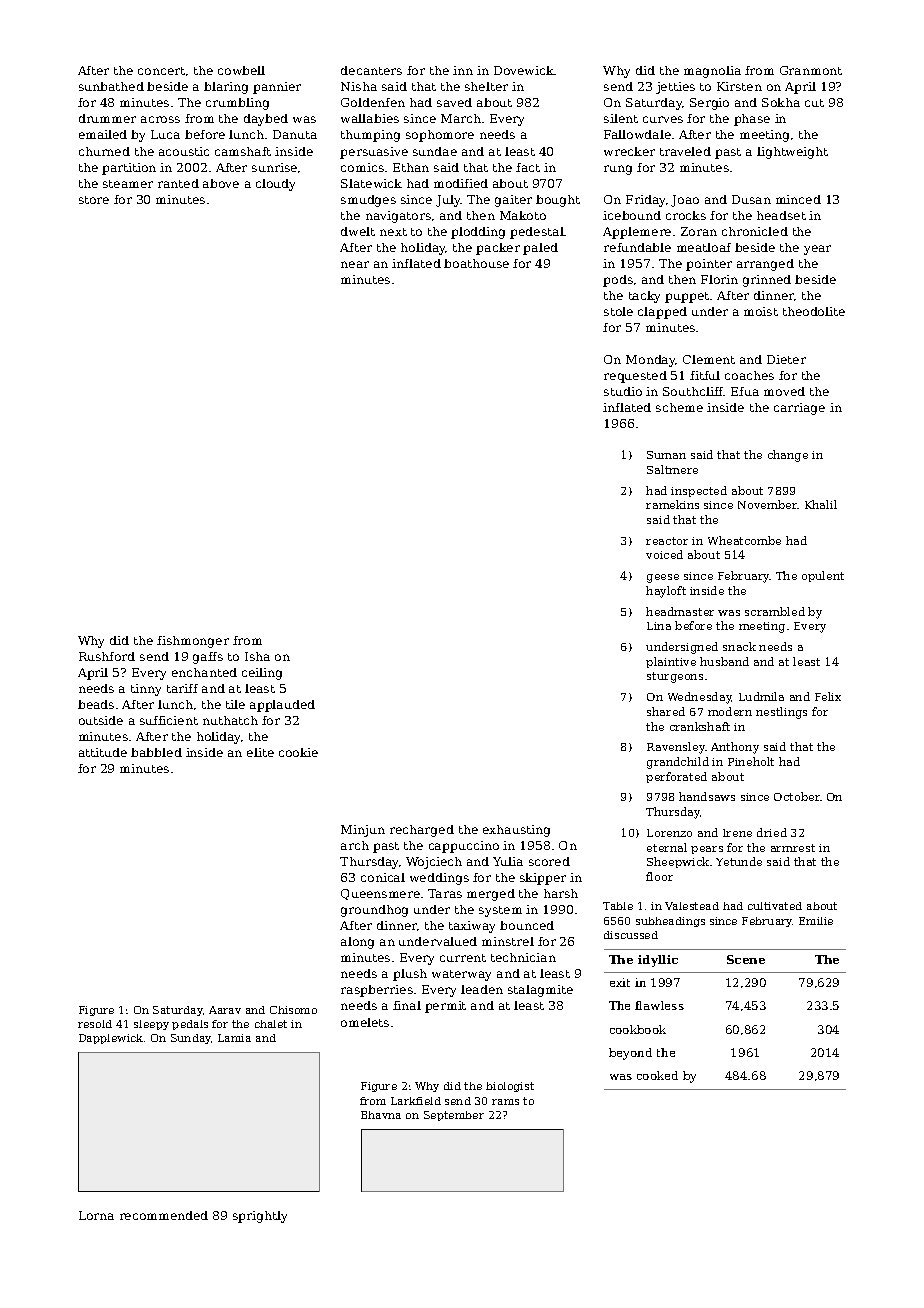  I want to click on Makoto, so click(523, 215).
